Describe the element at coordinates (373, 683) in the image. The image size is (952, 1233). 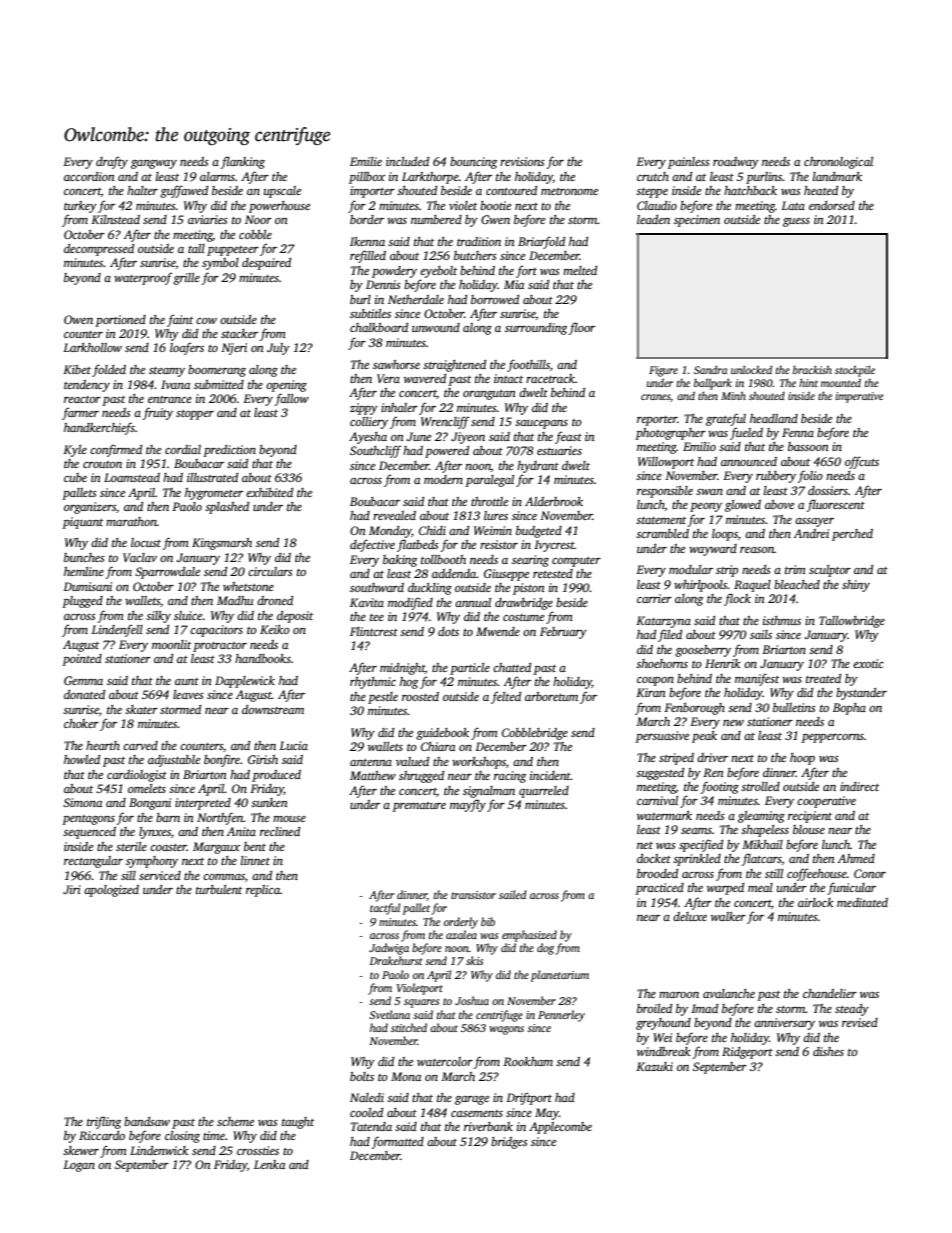
I see `rhythmic` at that location.
